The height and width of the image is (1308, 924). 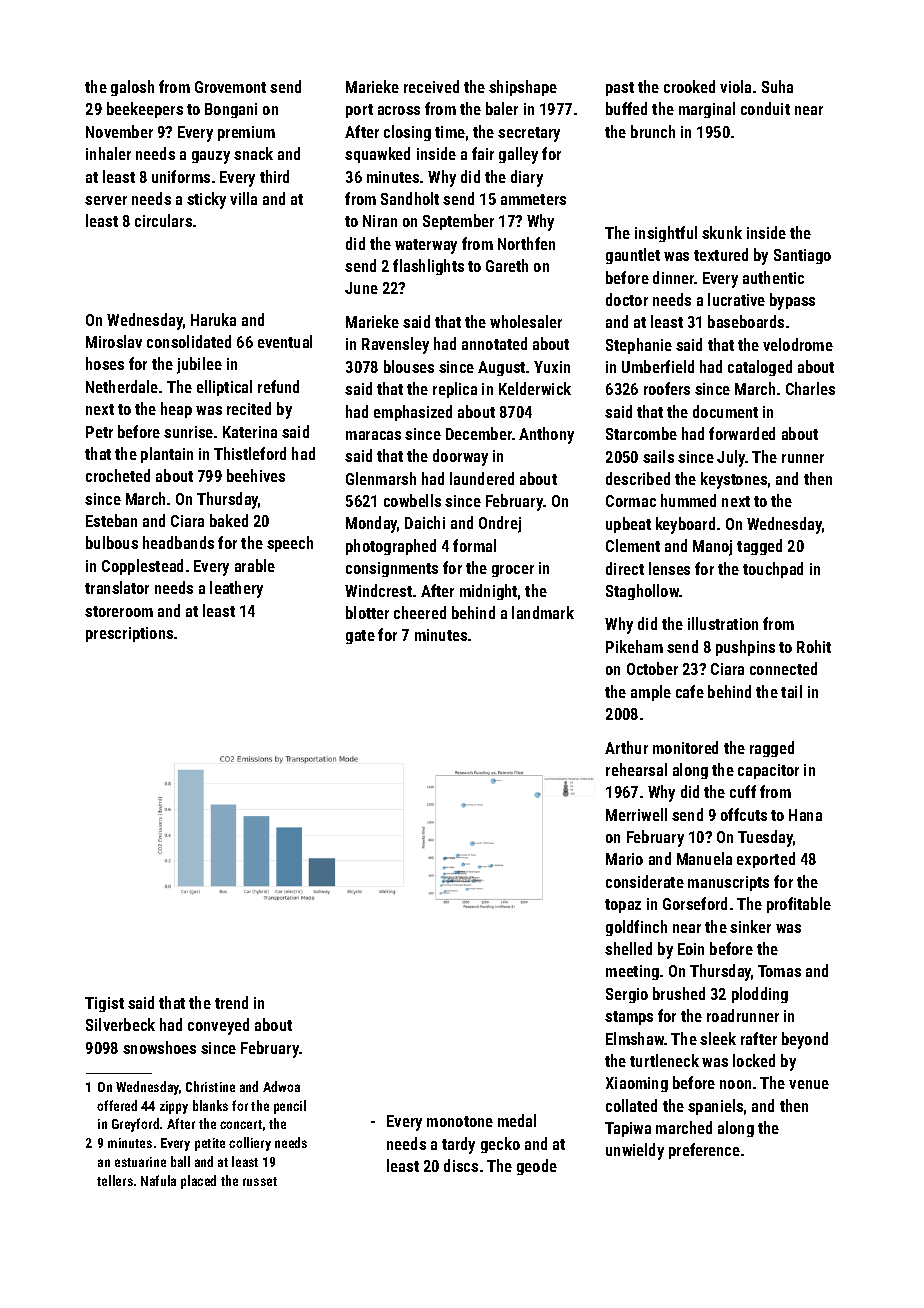 I want to click on Stephanie, so click(x=639, y=346).
